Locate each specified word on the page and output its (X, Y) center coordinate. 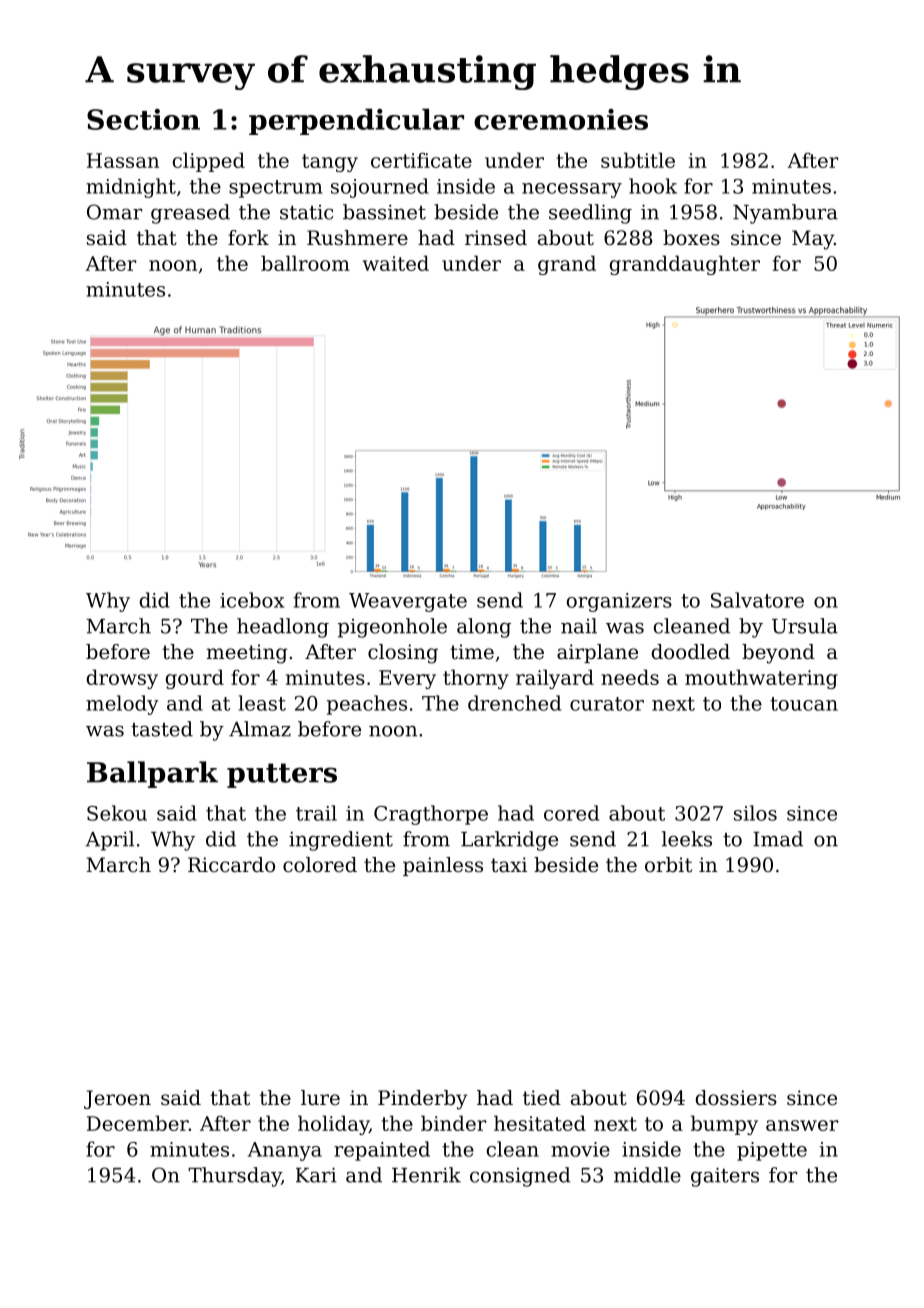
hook (653, 186)
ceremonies (561, 119)
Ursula (805, 626)
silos (755, 813)
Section (143, 119)
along (484, 628)
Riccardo (231, 865)
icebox (252, 600)
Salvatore (757, 600)
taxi (509, 865)
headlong (283, 628)
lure (320, 1097)
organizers (619, 602)
